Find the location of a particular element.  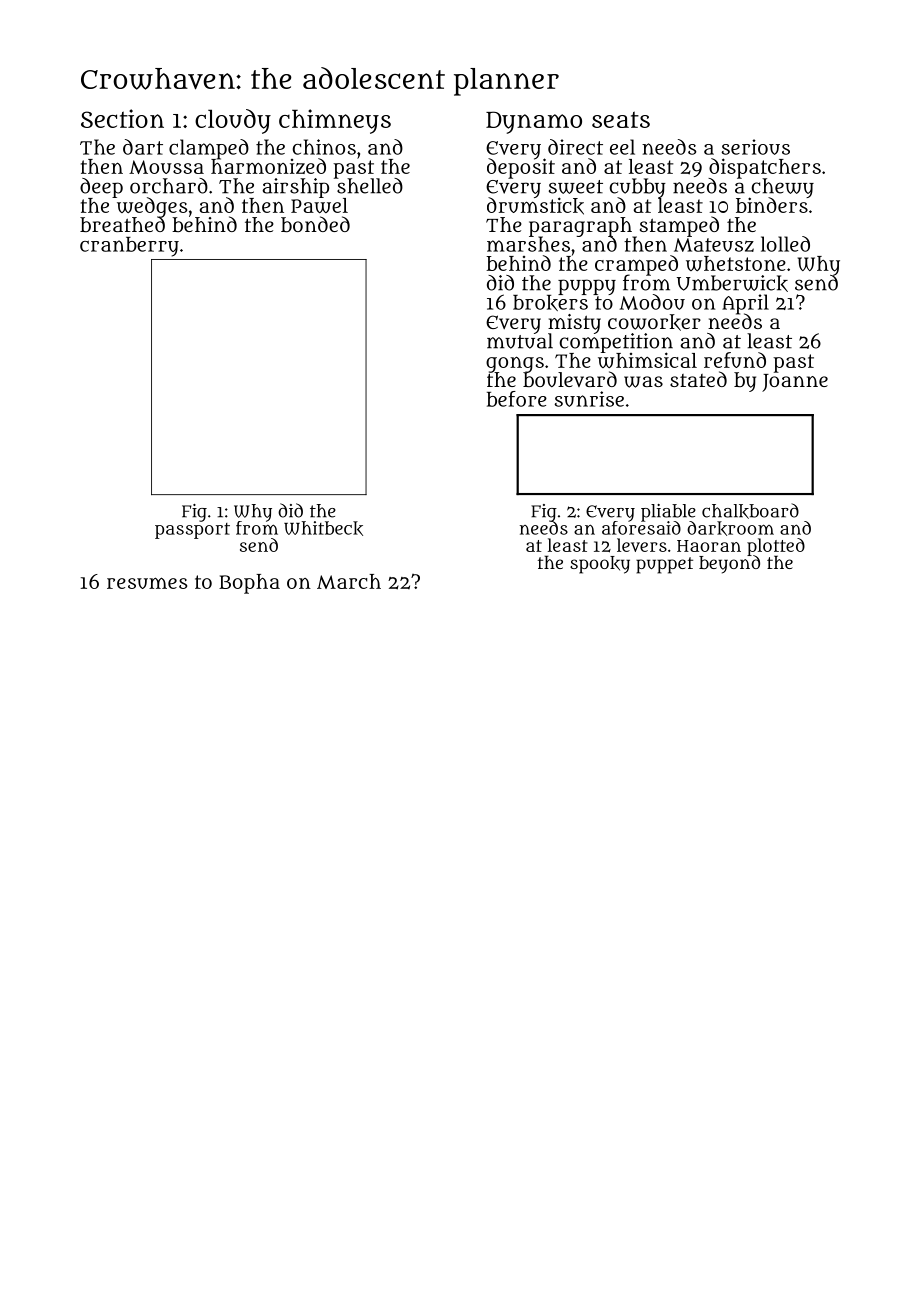

cloudy is located at coordinates (233, 121).
